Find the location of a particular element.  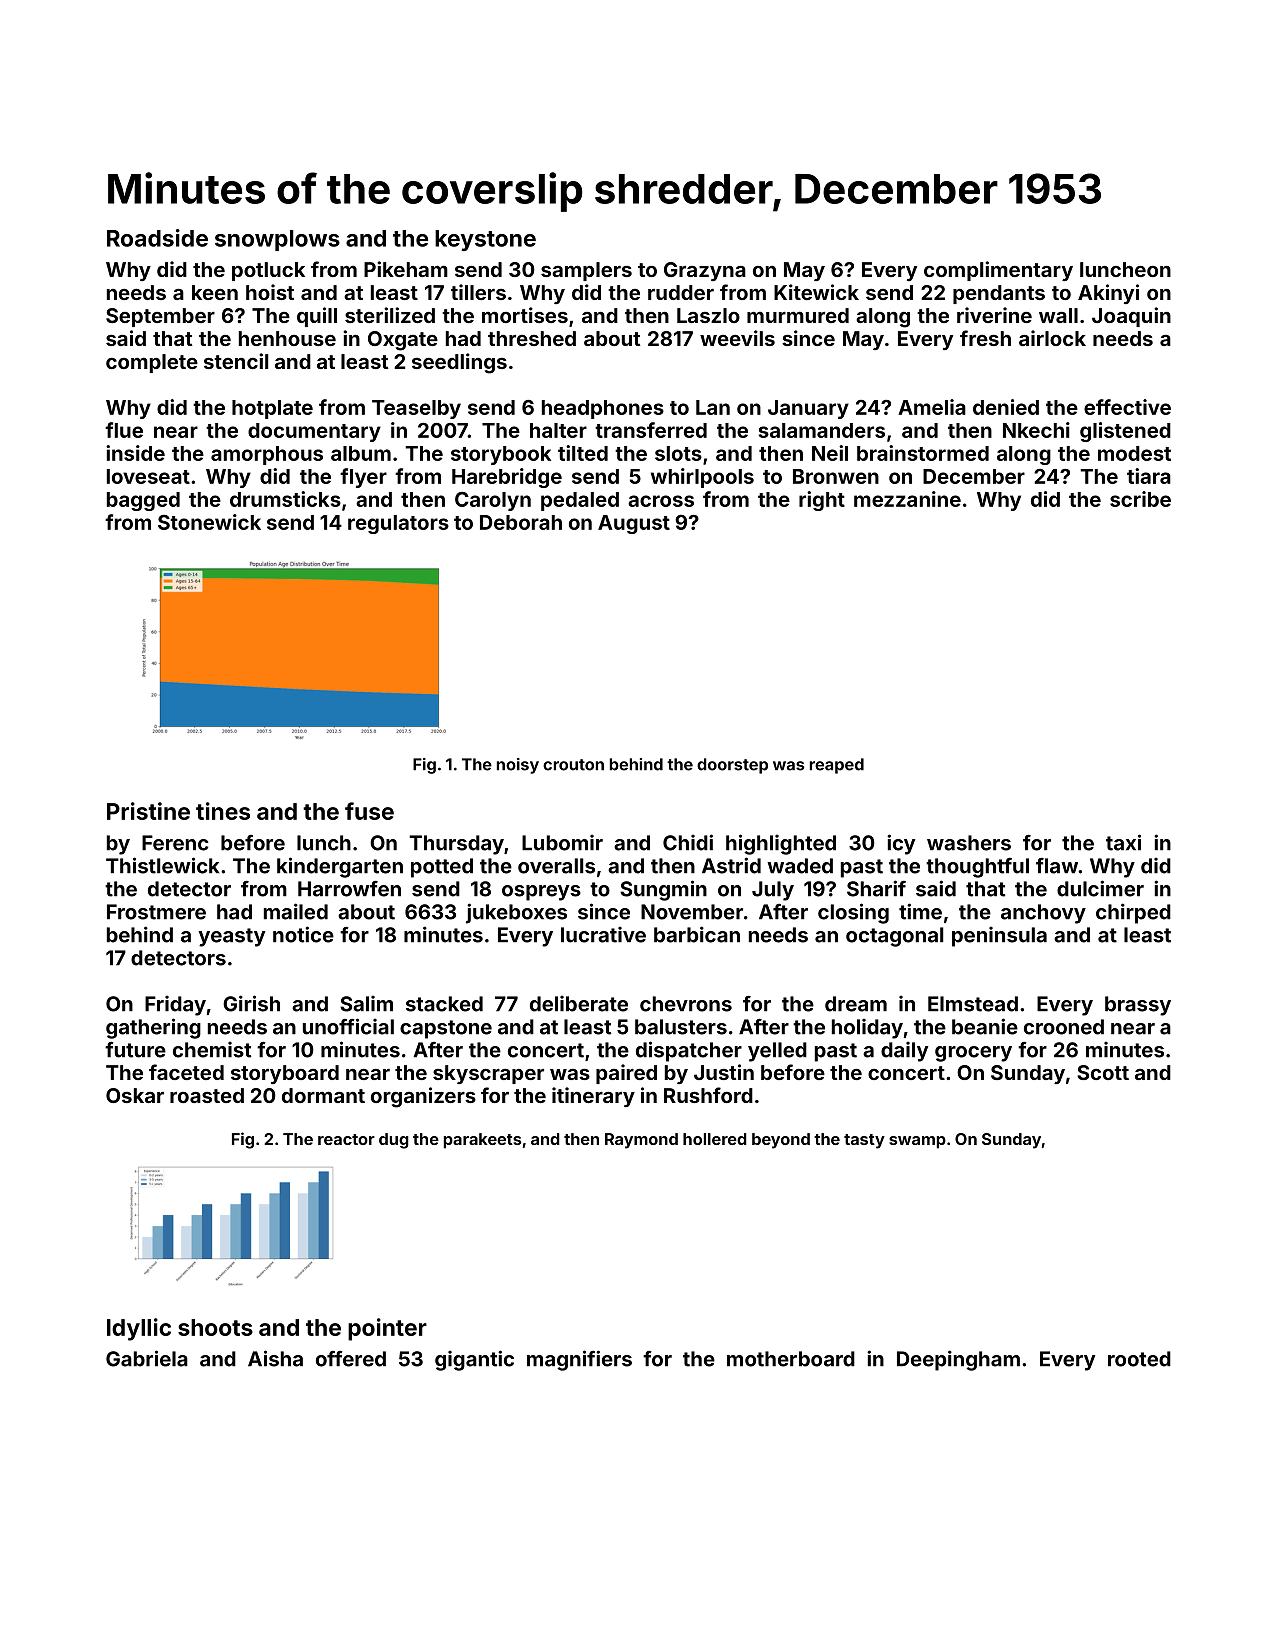

Gabriela is located at coordinates (147, 1358).
